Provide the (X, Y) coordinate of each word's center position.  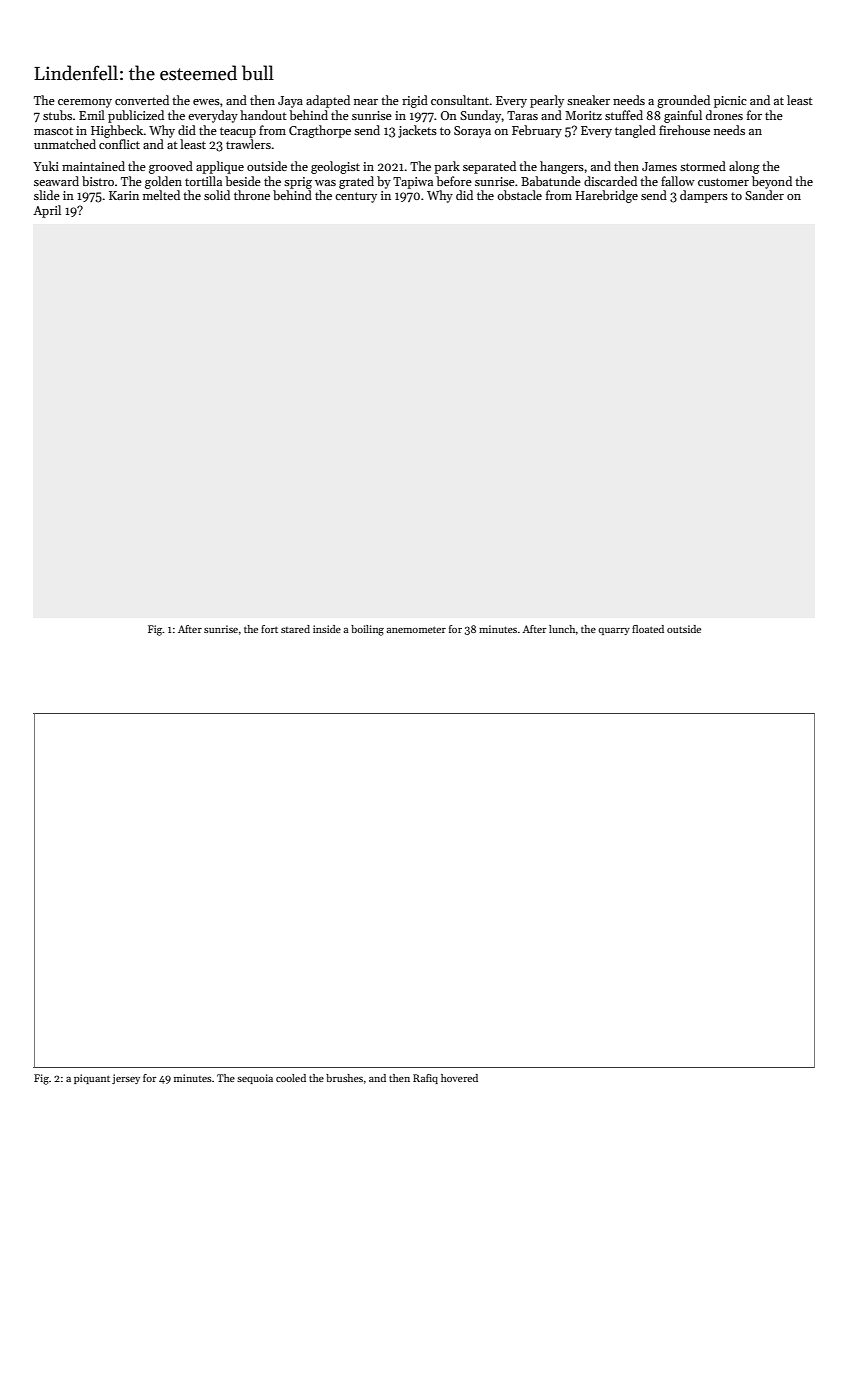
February (537, 131)
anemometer (416, 629)
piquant (92, 1079)
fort (269, 629)
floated (648, 629)
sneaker (588, 100)
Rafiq (425, 1079)
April (47, 211)
